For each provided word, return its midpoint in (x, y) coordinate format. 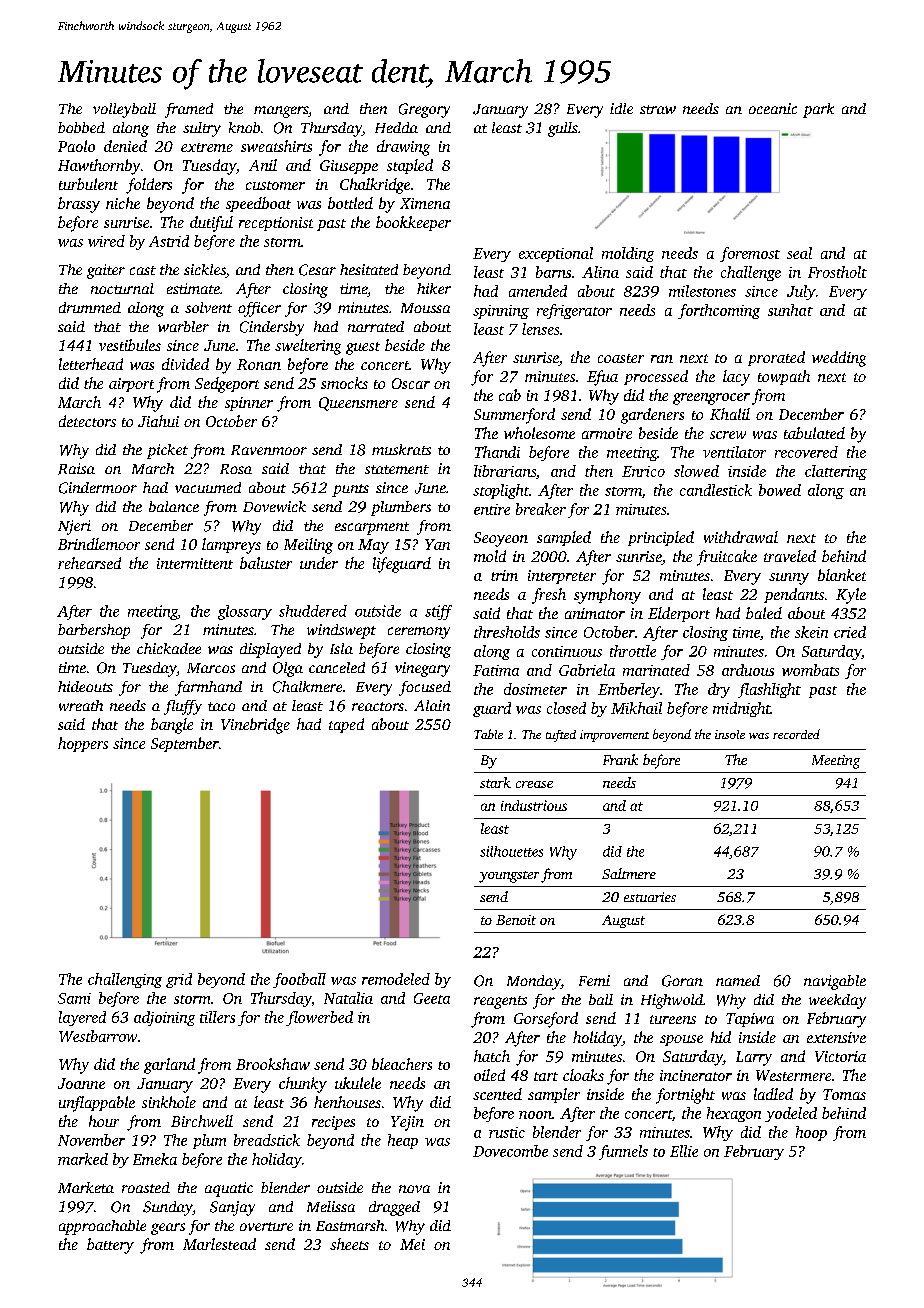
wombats (810, 670)
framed (189, 110)
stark (495, 782)
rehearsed (89, 563)
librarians (505, 471)
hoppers (83, 744)
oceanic (773, 108)
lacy (736, 378)
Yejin (407, 1123)
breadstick (267, 1140)
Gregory (424, 110)
